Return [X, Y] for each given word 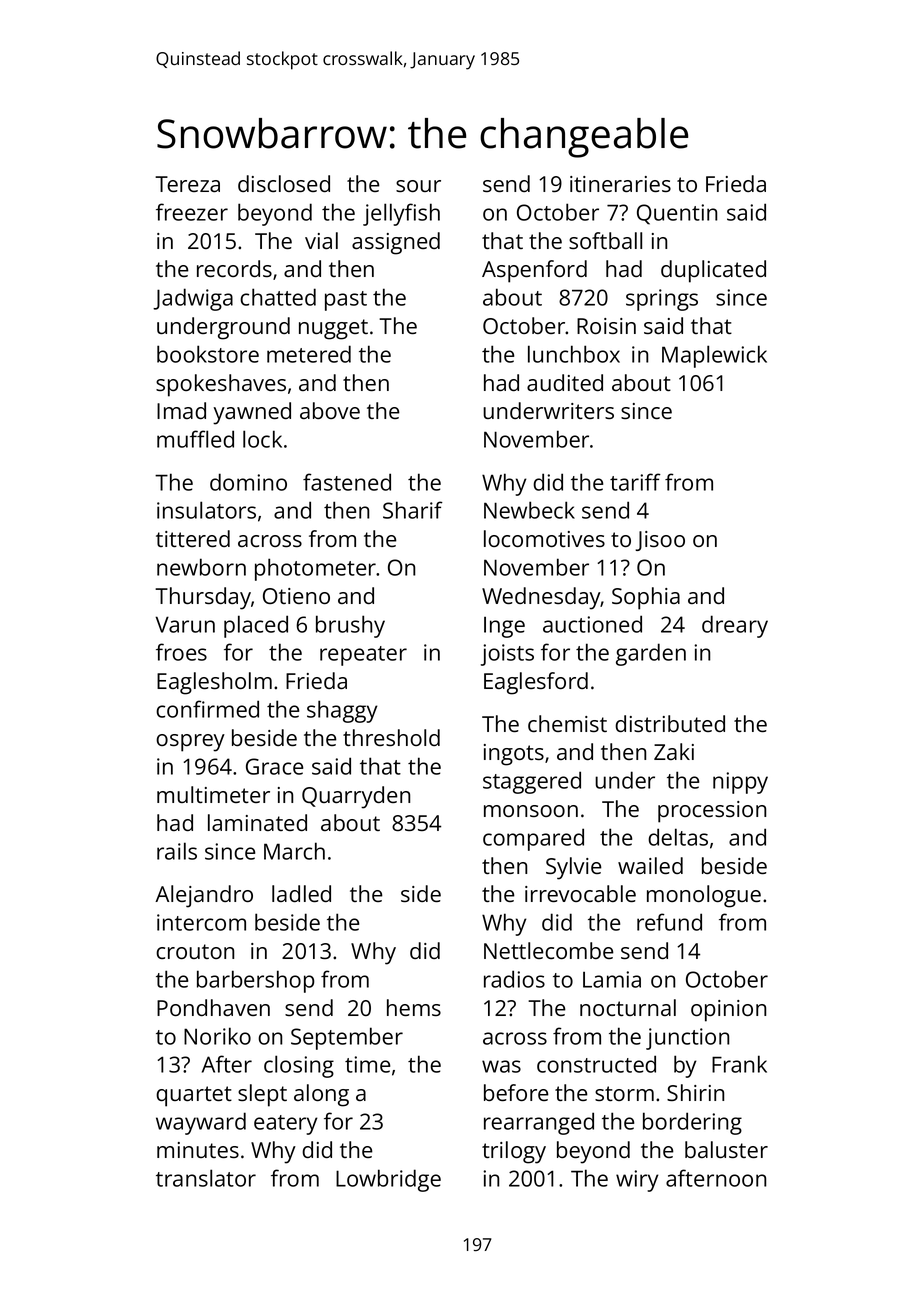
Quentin [677, 214]
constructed [596, 1064]
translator [206, 1178]
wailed [650, 865]
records [234, 268]
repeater [363, 656]
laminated [257, 822]
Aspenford [534, 271]
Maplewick [714, 356]
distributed [670, 723]
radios [514, 979]
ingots [514, 755]
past [346, 301]
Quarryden [356, 797]
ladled [301, 893]
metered [309, 354]
